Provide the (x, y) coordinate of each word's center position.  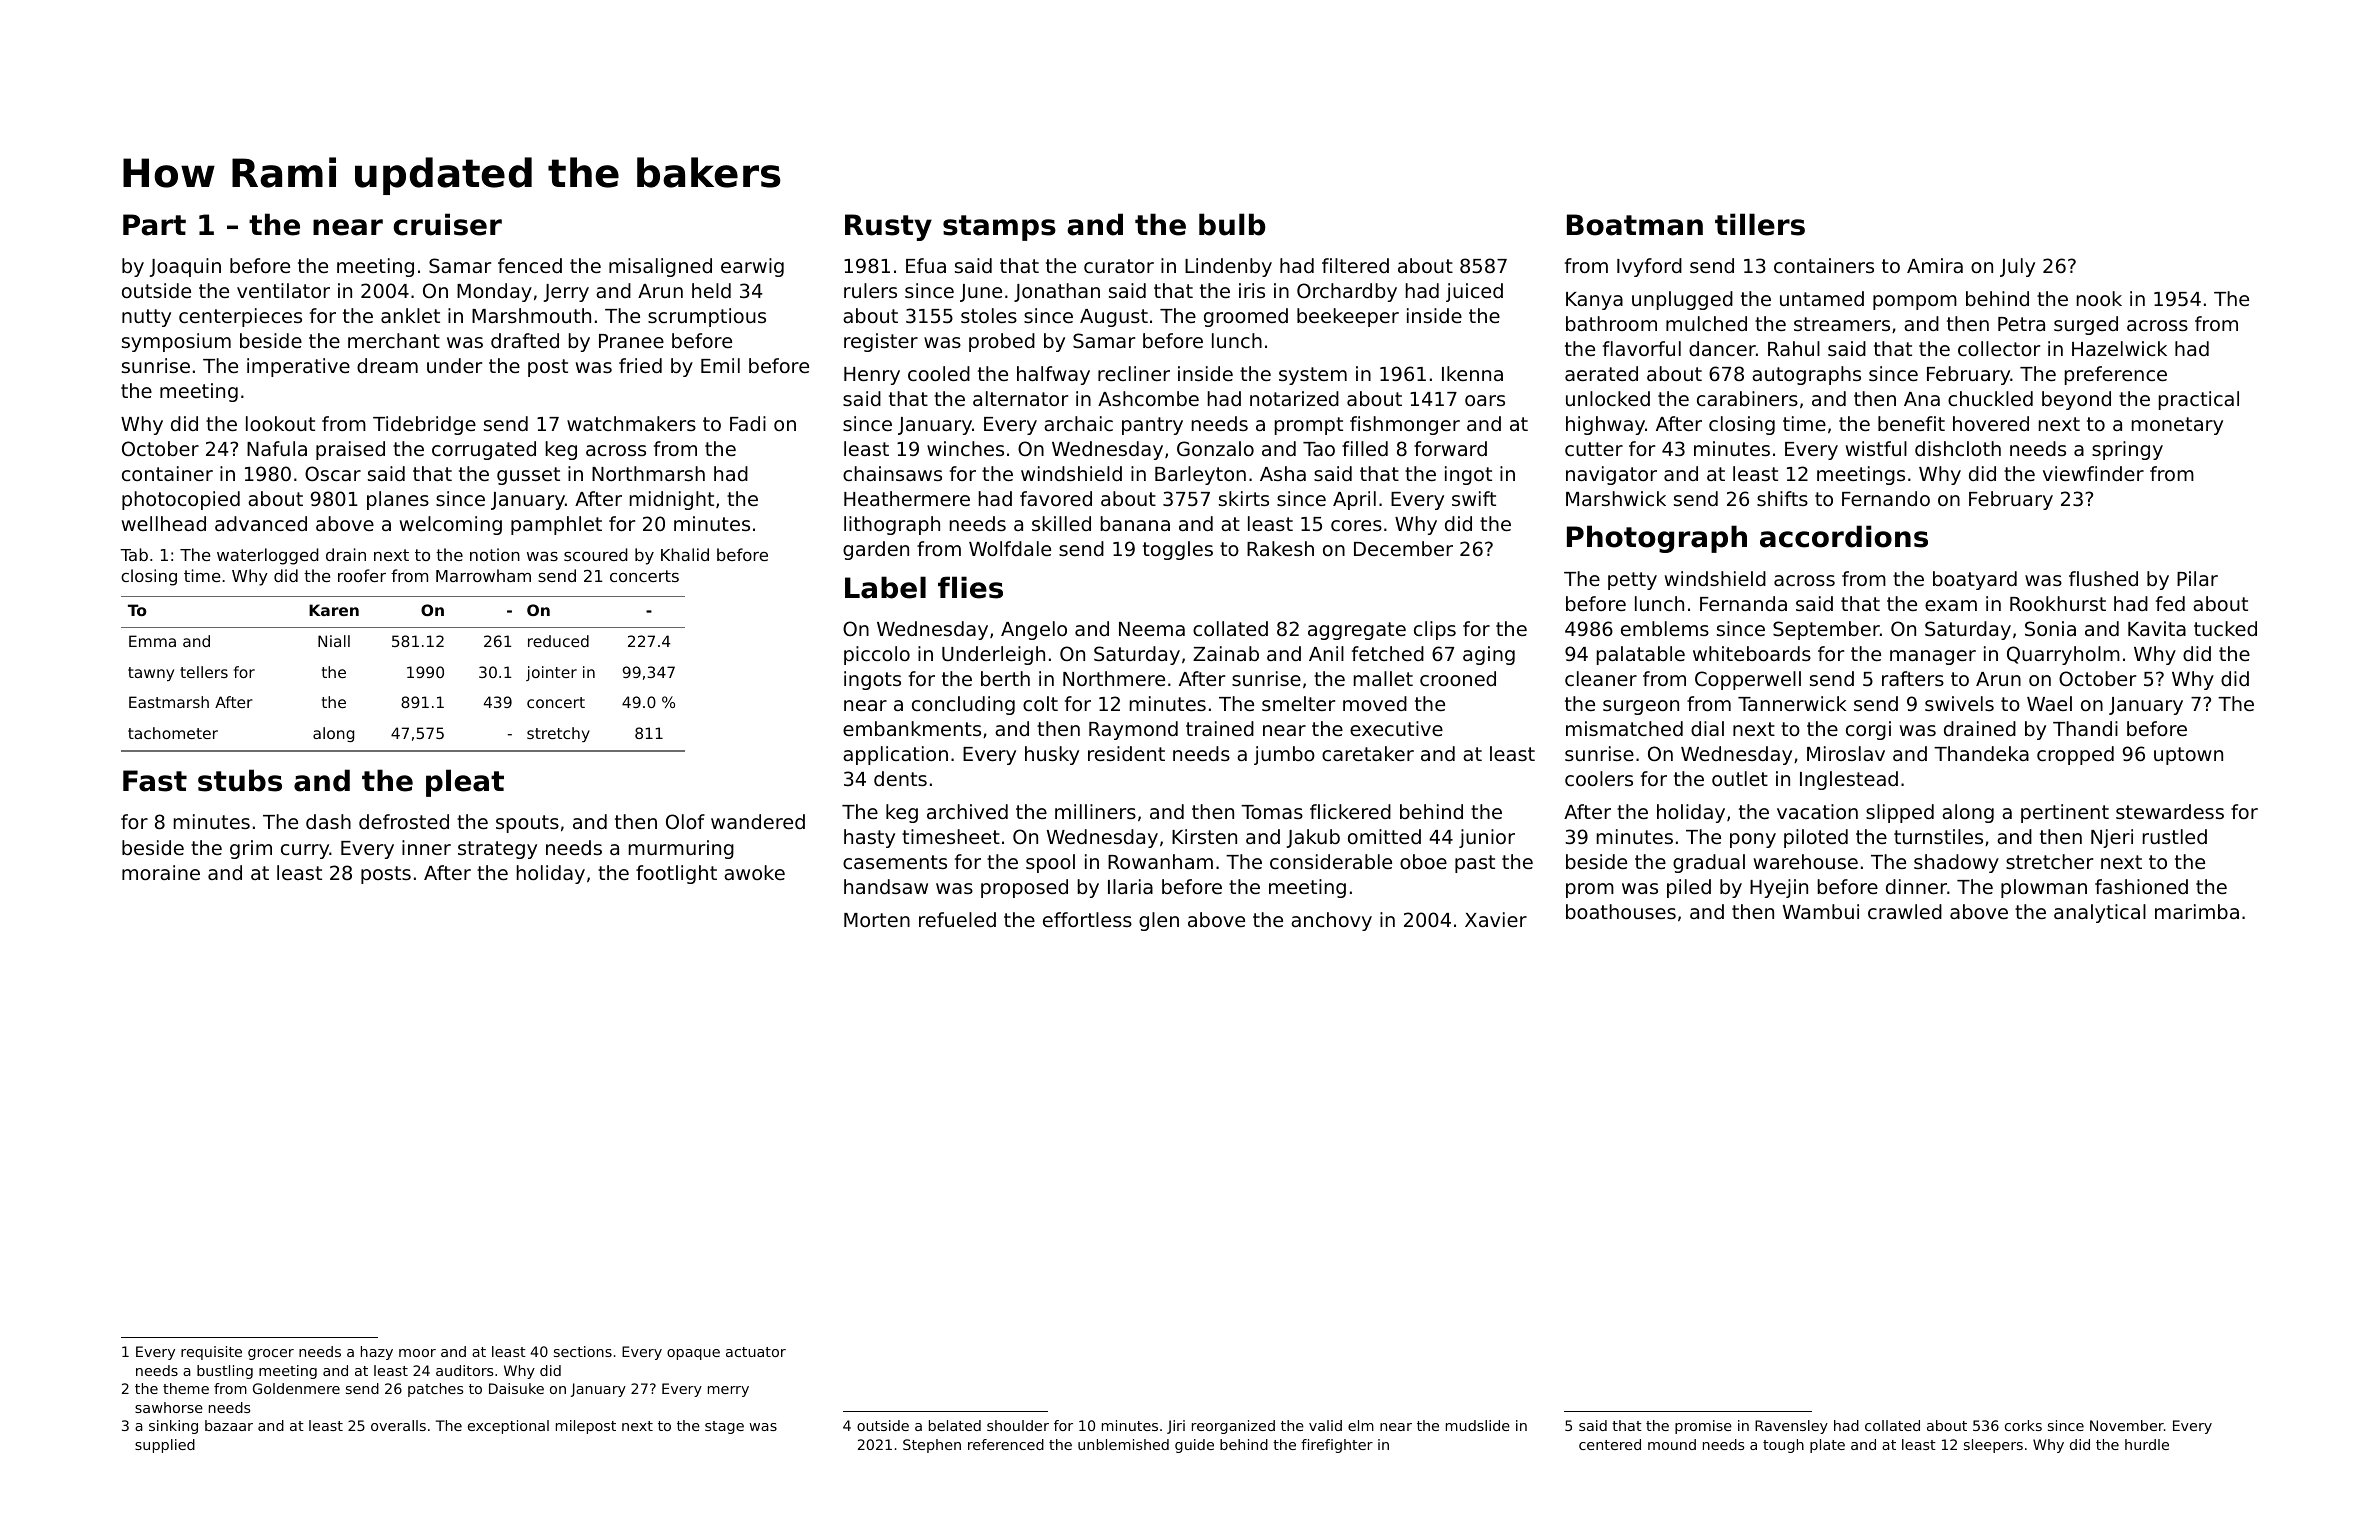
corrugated (484, 450)
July (2017, 267)
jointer (551, 673)
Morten (877, 920)
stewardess (2170, 811)
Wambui (1821, 911)
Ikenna (1472, 373)
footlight (676, 874)
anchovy (1331, 921)
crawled (1905, 911)
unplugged (1682, 300)
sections (583, 1351)
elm (1361, 1425)
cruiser (447, 224)
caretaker (1368, 753)
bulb (1232, 224)
